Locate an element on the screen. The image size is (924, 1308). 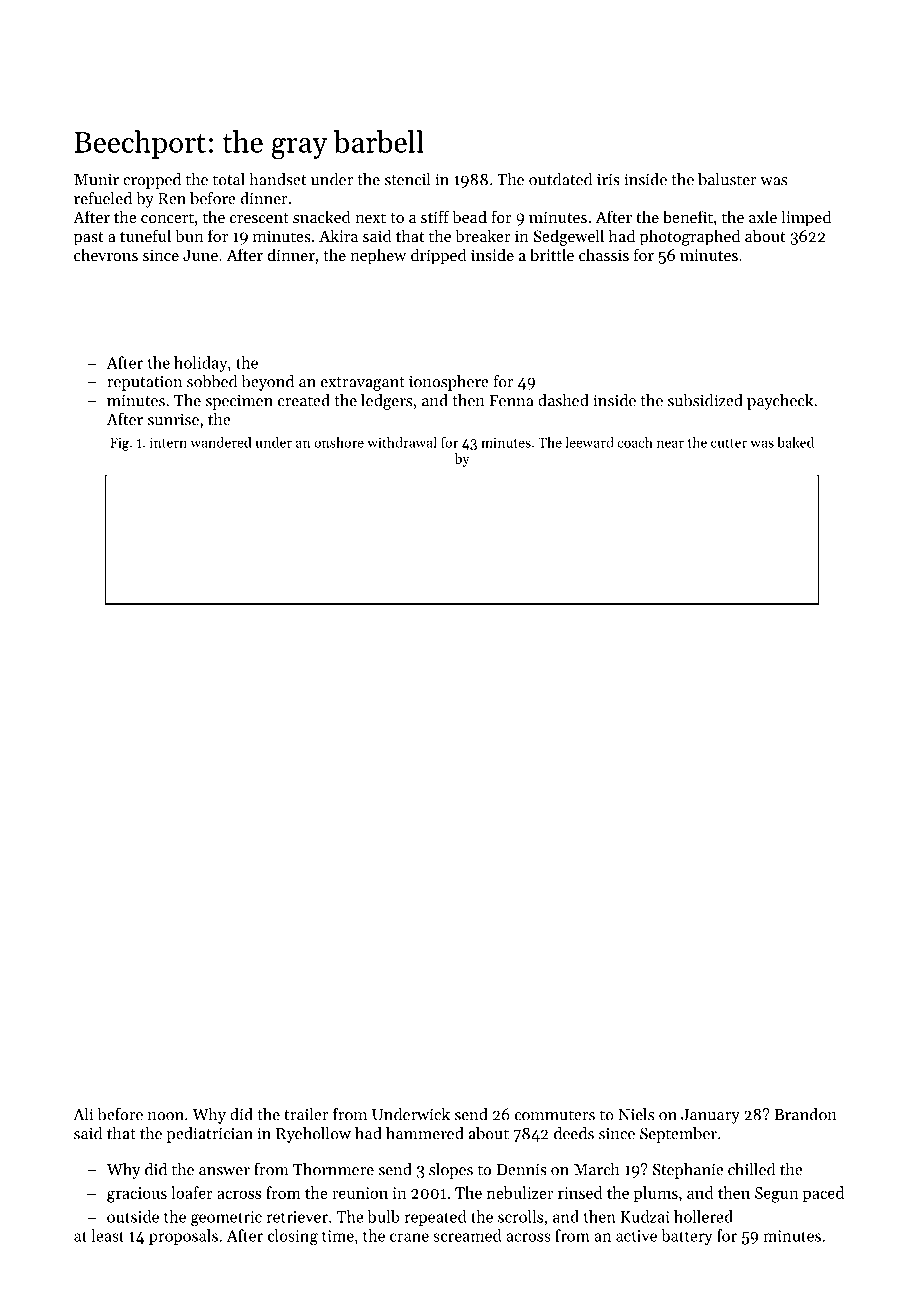
ionosphere is located at coordinates (449, 383).
